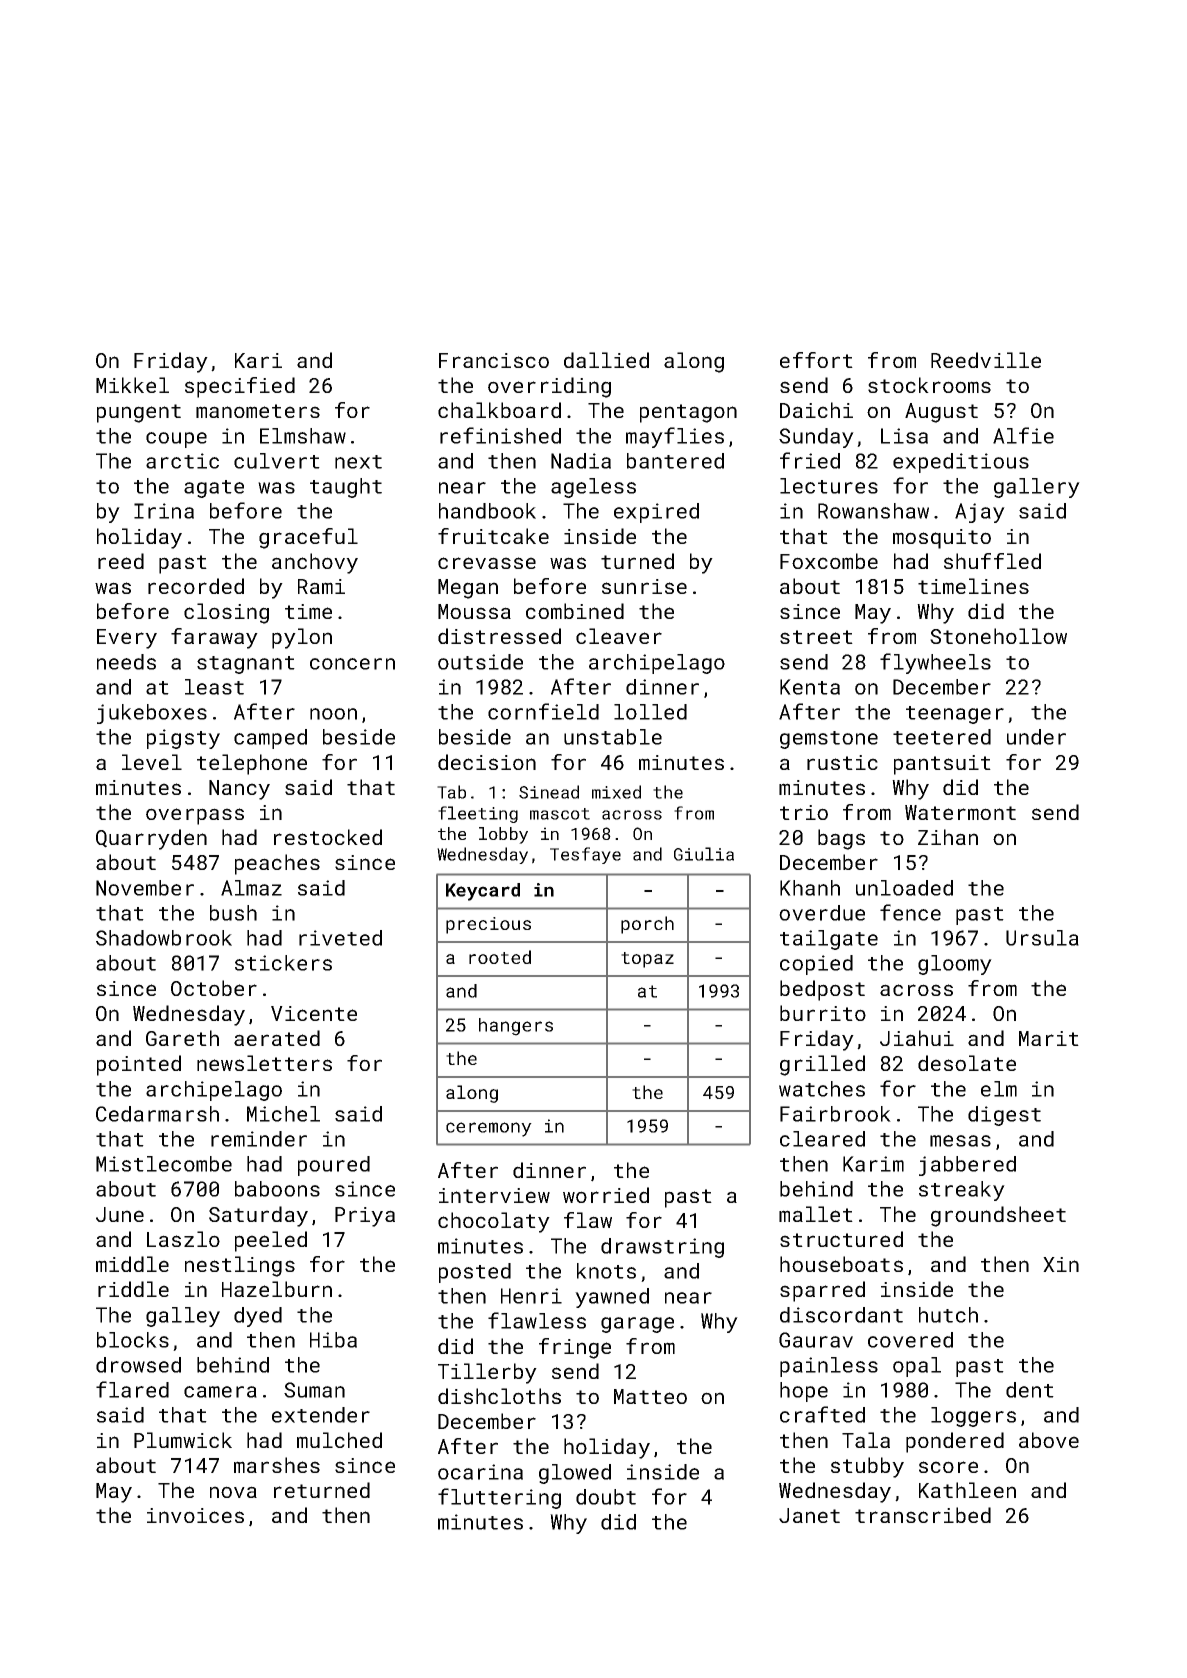 Image resolution: width=1187 pixels, height=1678 pixels. Describe the element at coordinates (487, 762) in the document. I see `decision` at that location.
